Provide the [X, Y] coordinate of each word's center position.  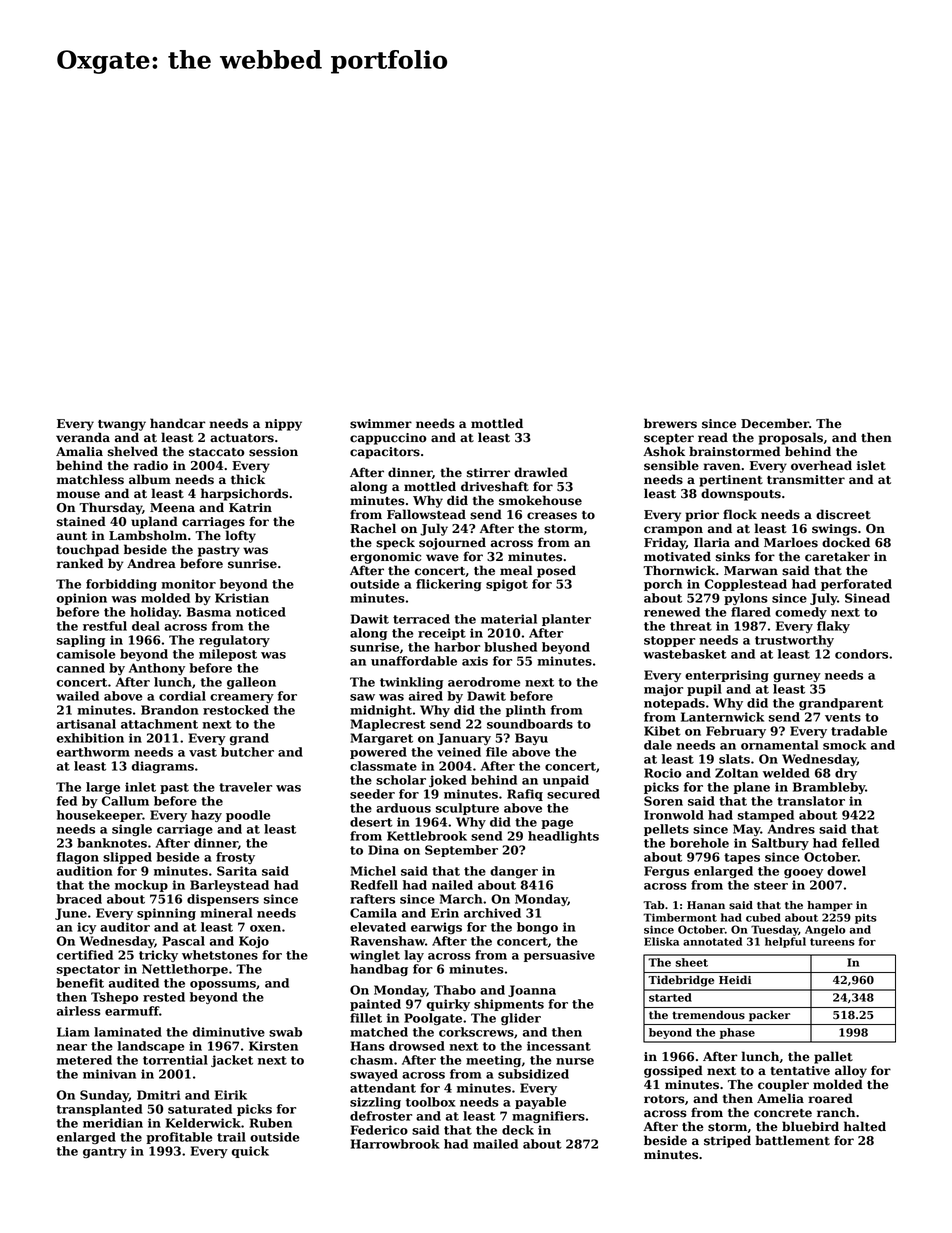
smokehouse [540, 500]
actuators [242, 438]
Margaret [381, 739]
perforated [856, 585]
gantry [105, 1152]
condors [861, 654]
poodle [248, 816]
